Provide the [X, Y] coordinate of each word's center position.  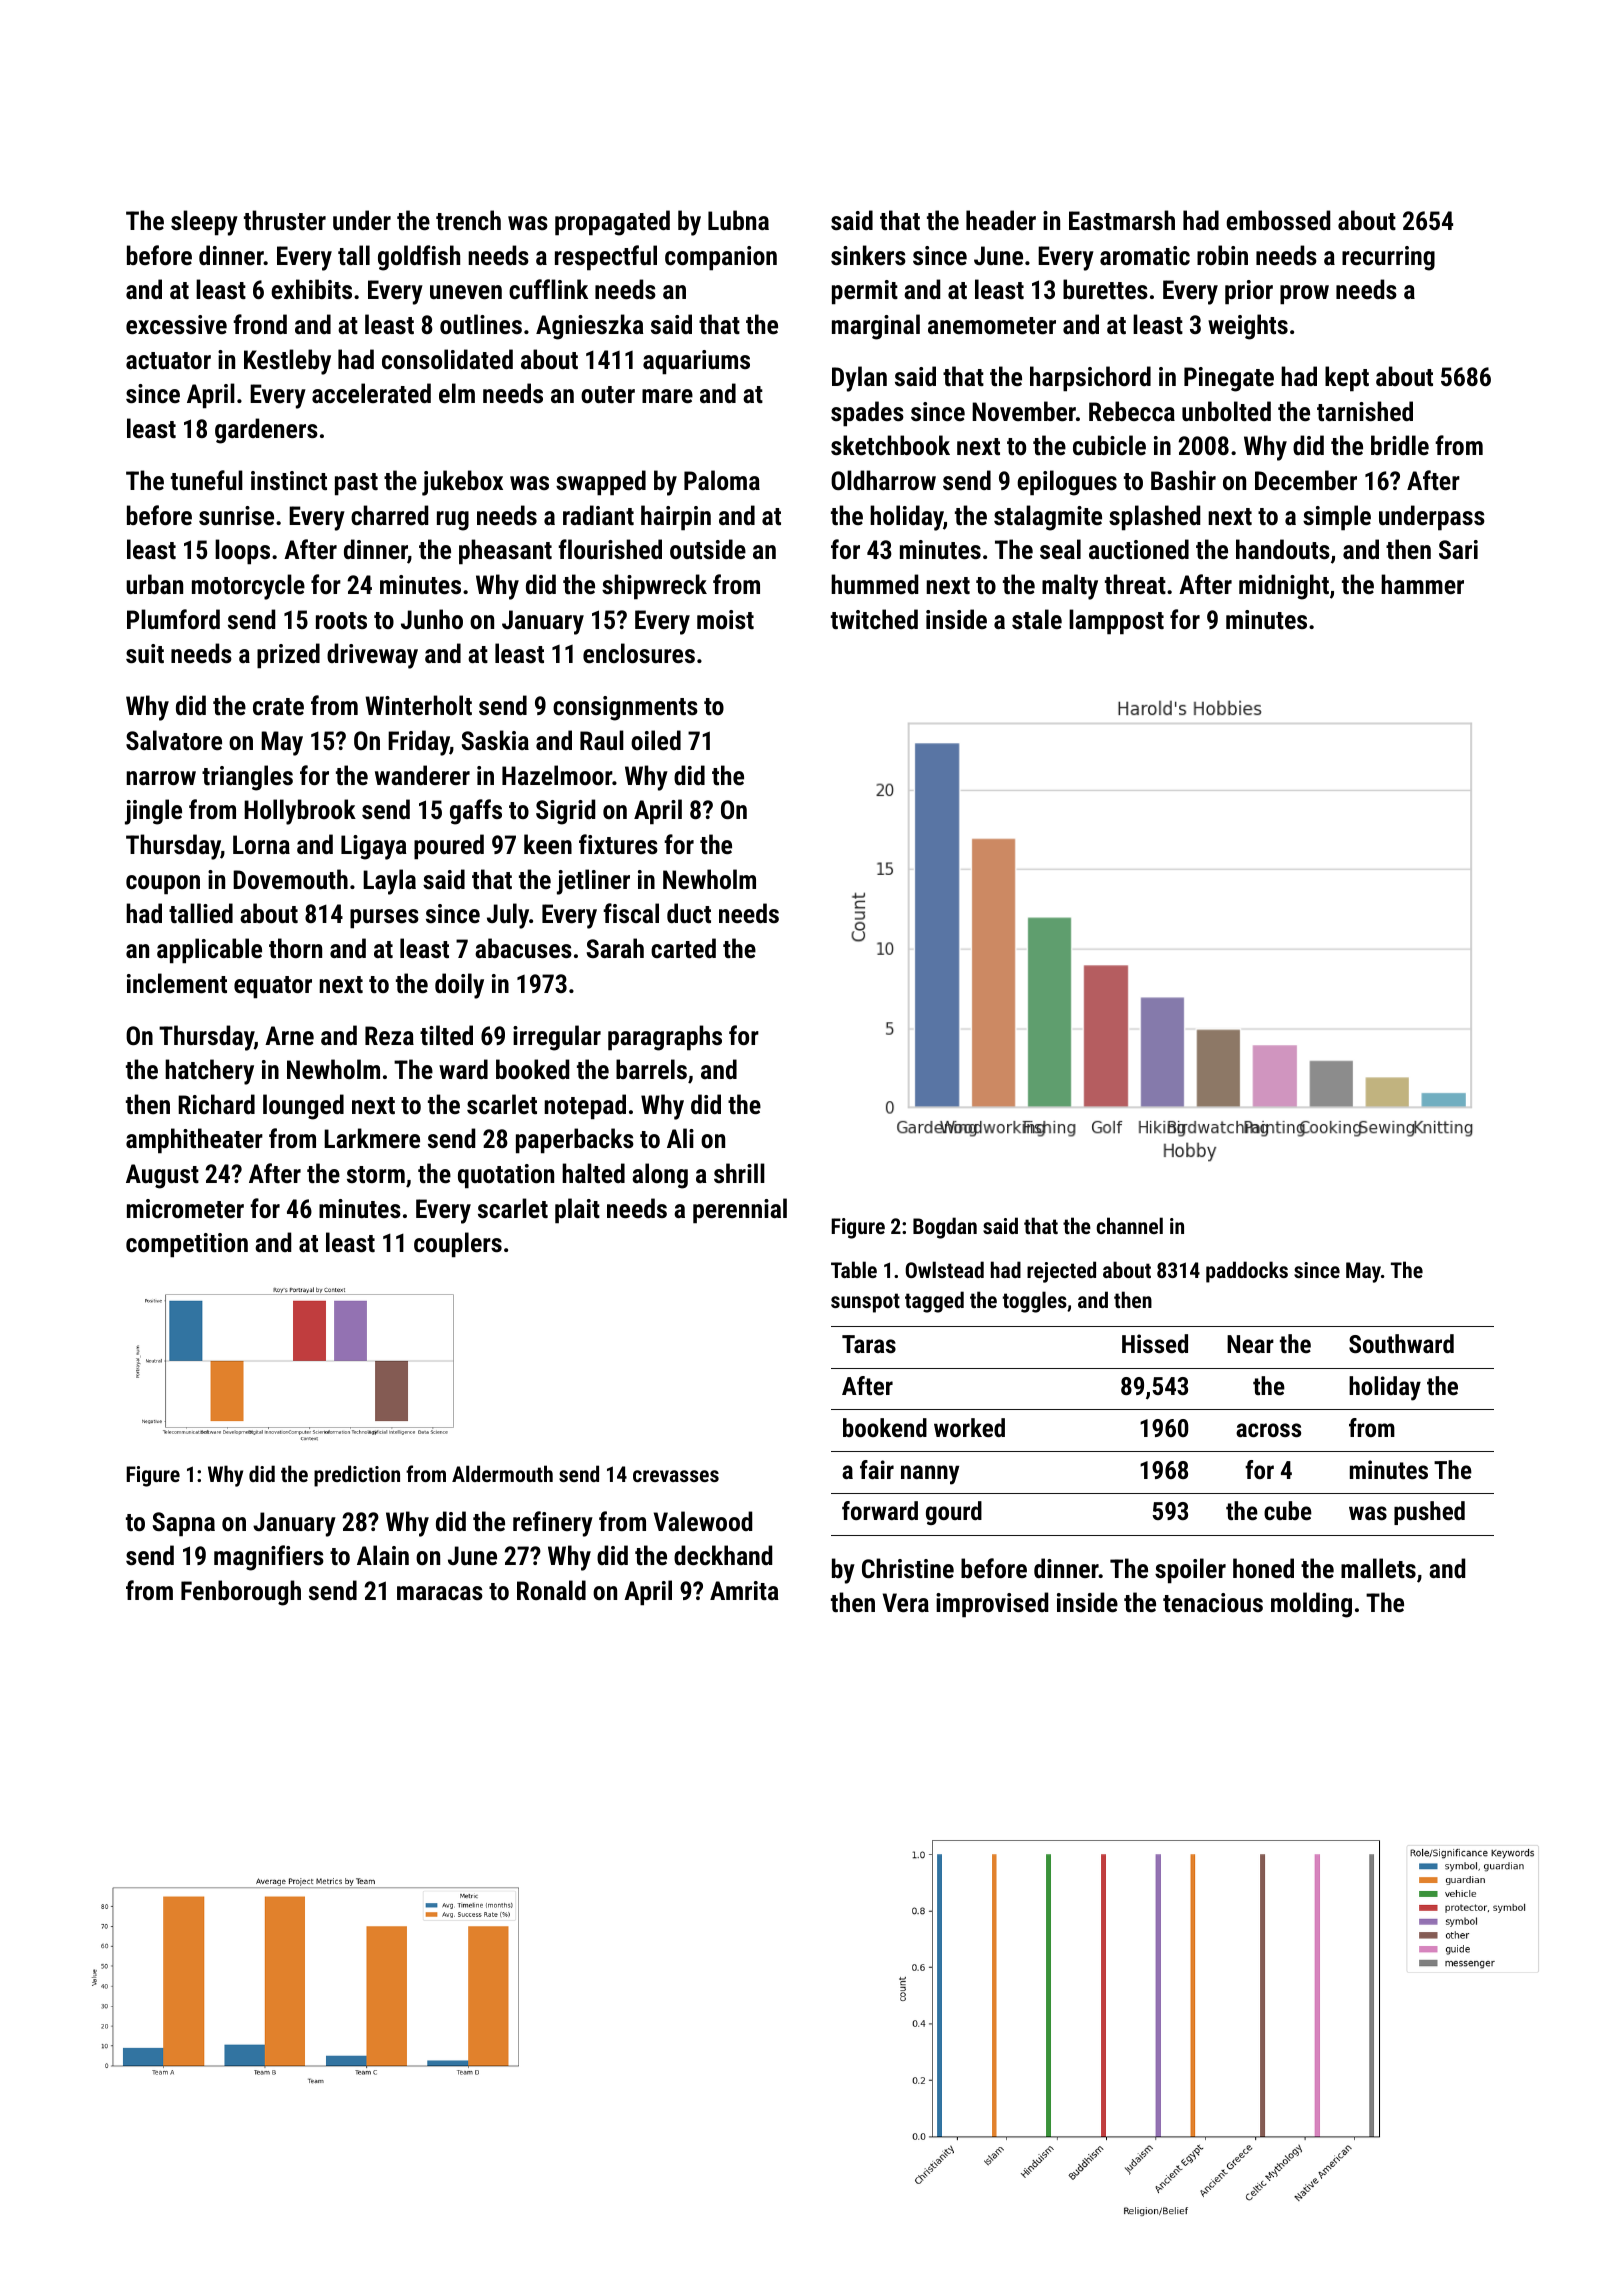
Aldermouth [502, 1473]
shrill [739, 1173]
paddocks [1247, 1272]
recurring [1388, 258]
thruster [285, 220]
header [1001, 220]
